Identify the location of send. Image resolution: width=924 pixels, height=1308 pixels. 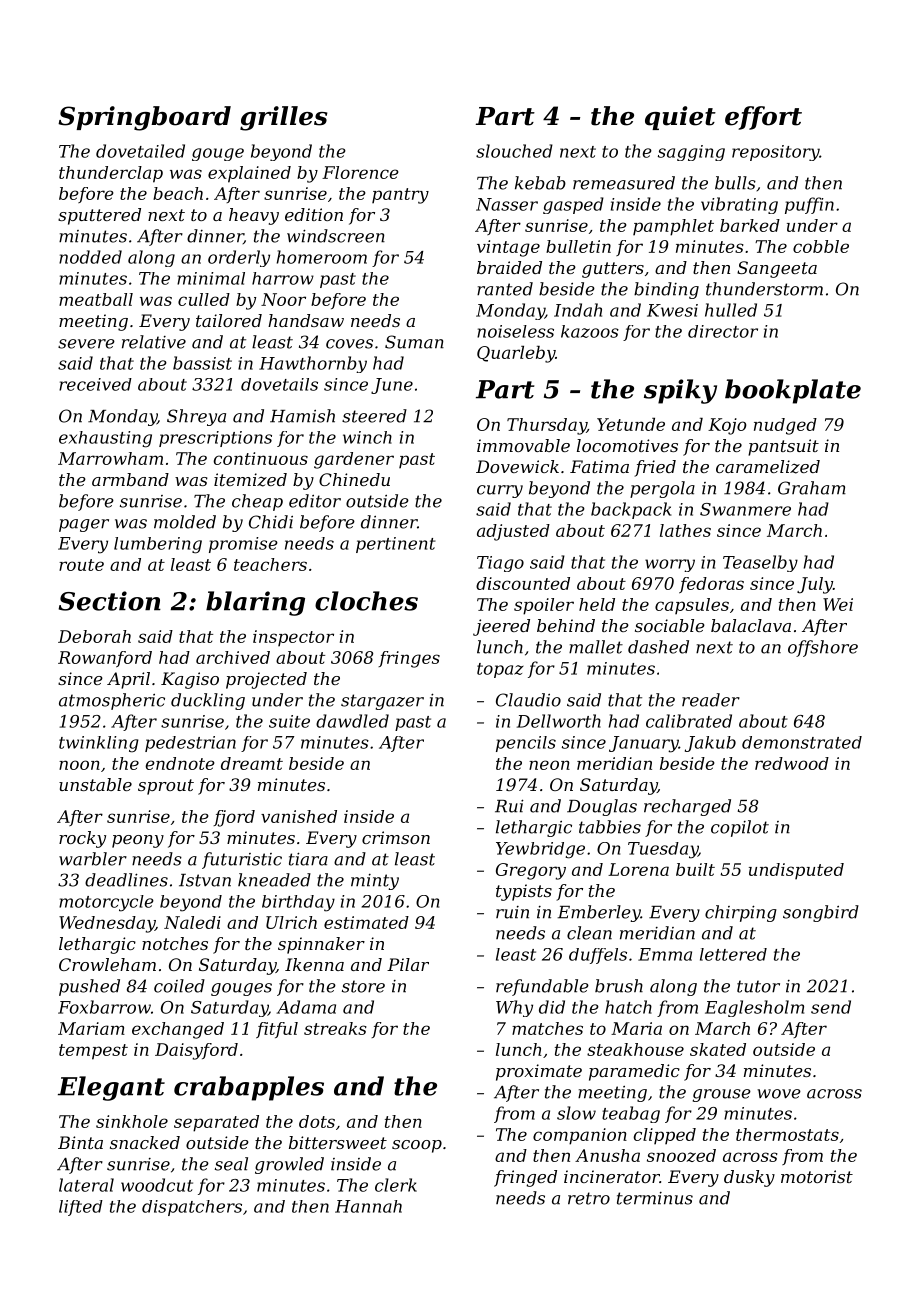
(831, 1007).
